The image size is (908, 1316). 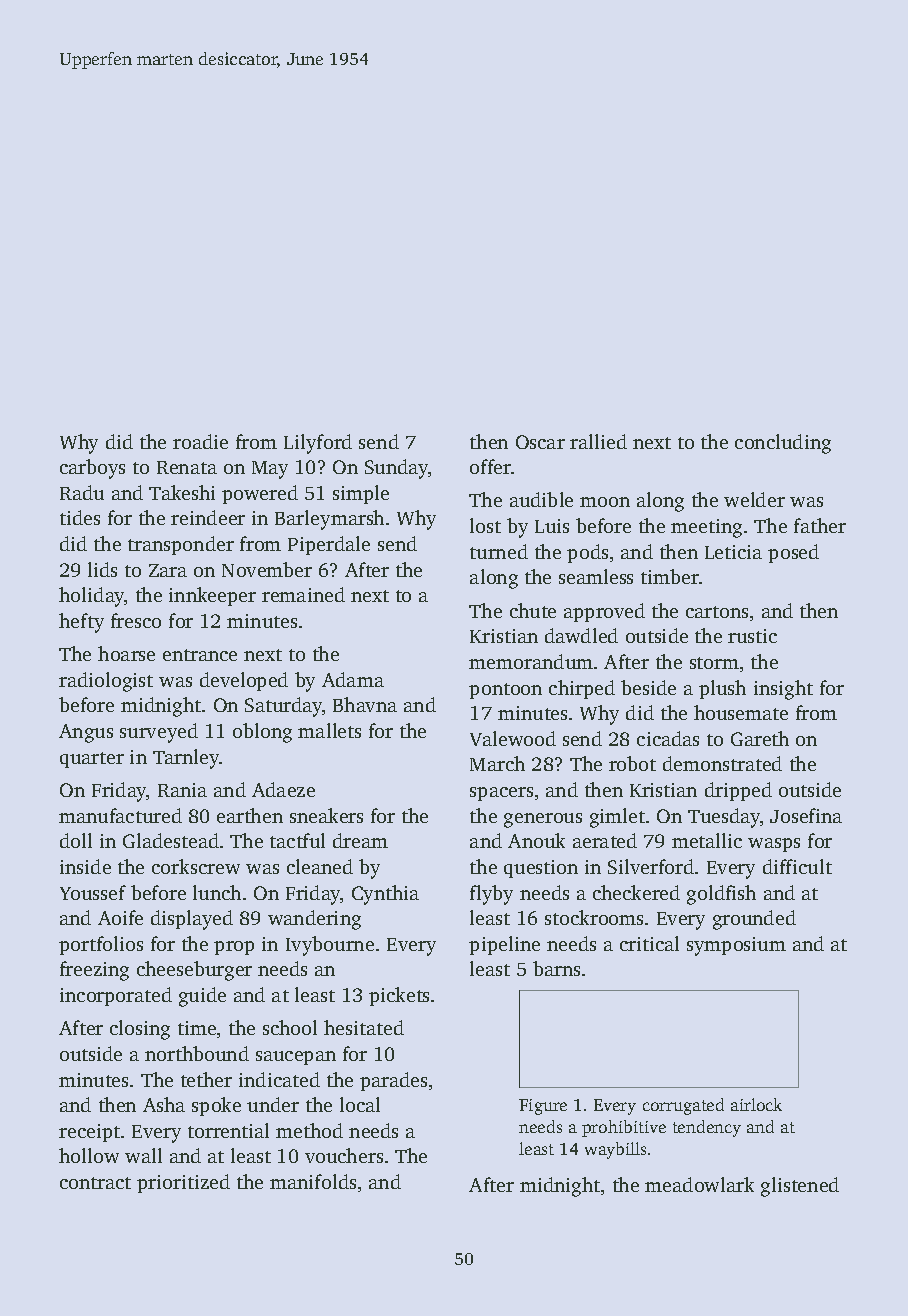 I want to click on prioritized, so click(x=183, y=1183).
